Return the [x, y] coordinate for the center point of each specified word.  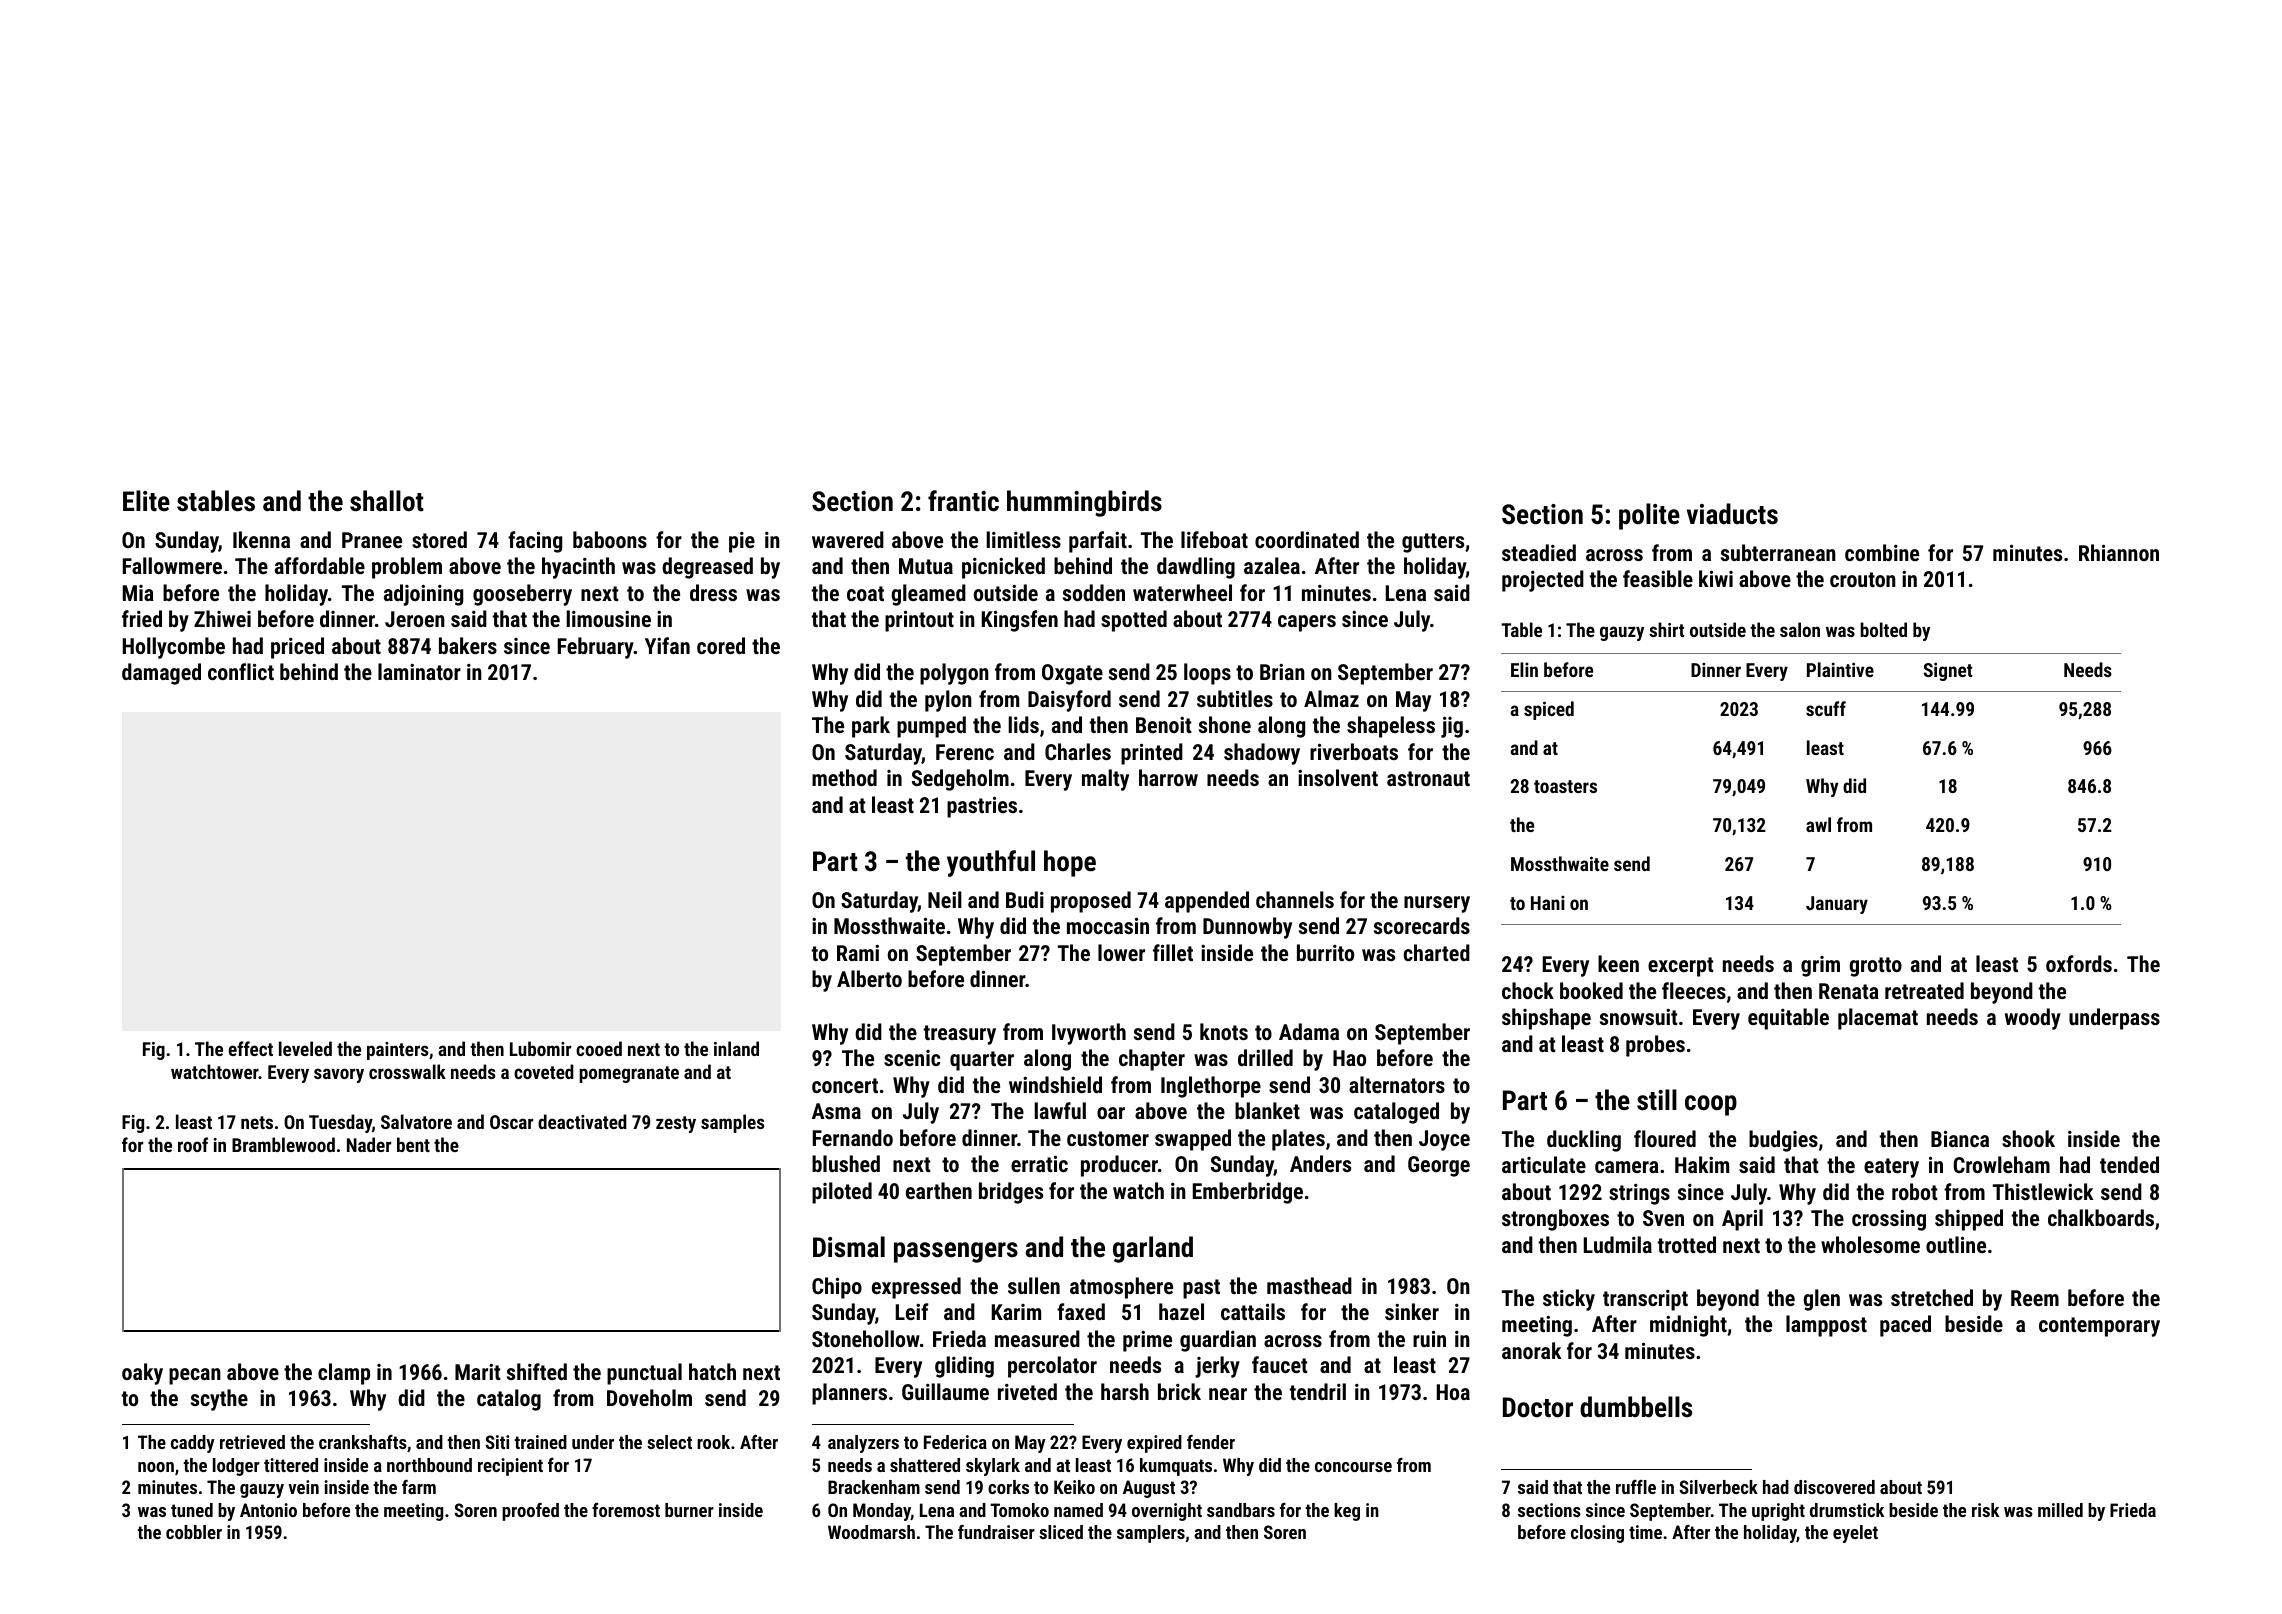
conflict [241, 671]
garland [1153, 1249]
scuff [1826, 708]
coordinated [1307, 539]
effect [250, 1048]
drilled [1265, 1057]
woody [2033, 1019]
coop [1711, 1105]
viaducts [1732, 514]
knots [1224, 1031]
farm [419, 1487]
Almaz [1331, 698]
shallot [387, 501]
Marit [478, 1372]
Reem [2035, 1298]
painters [397, 1051]
